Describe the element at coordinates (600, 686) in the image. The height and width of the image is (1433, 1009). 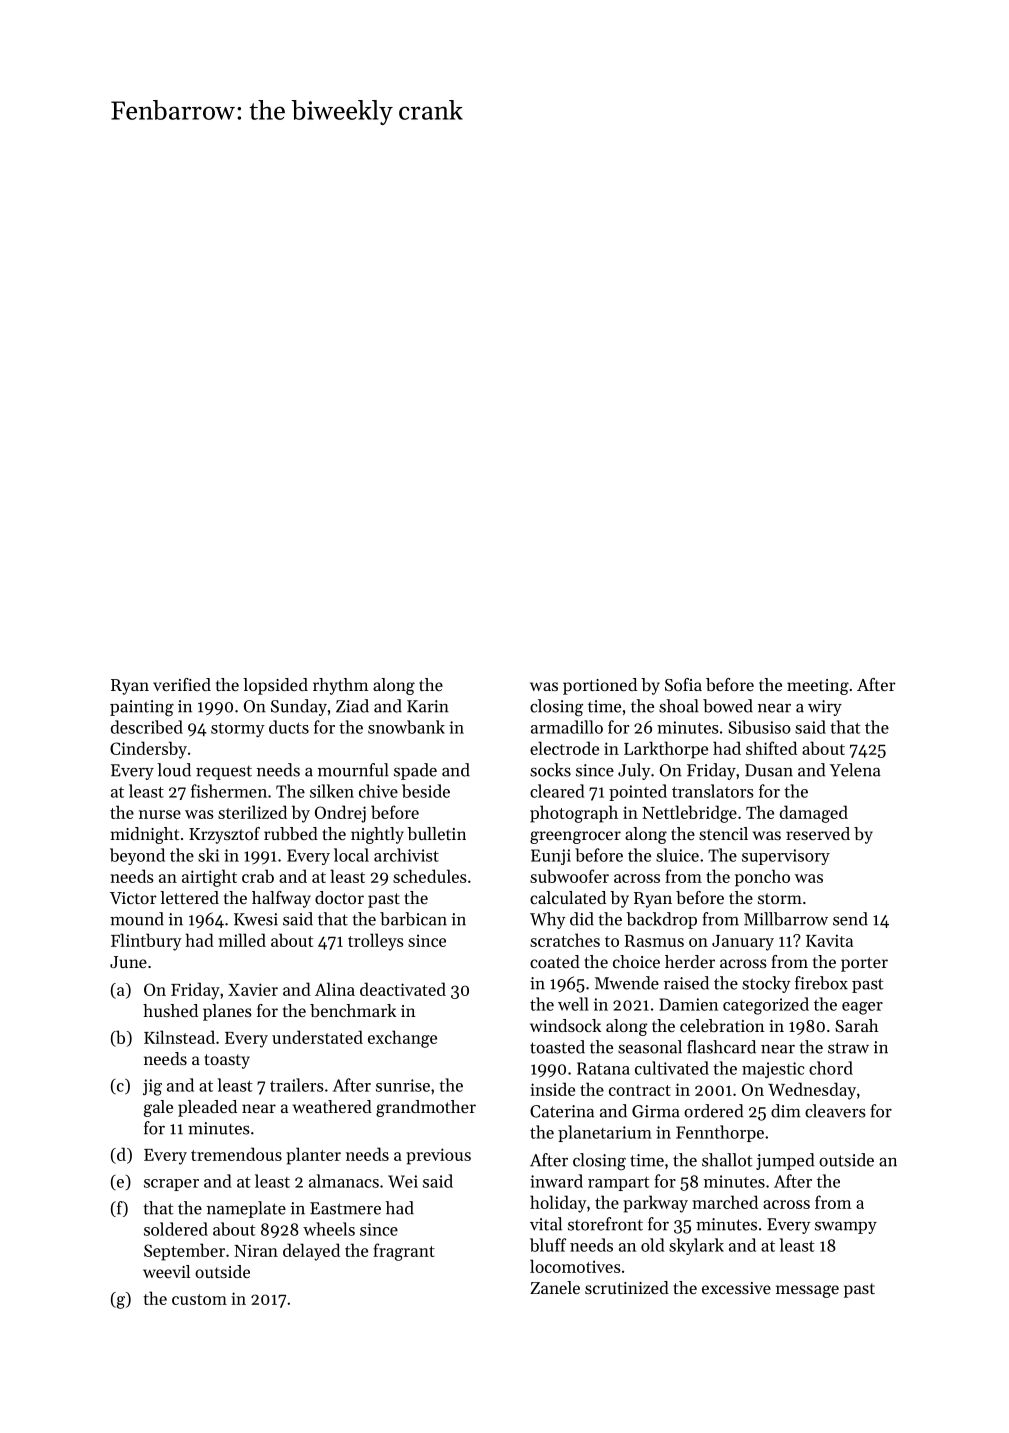
I see `portioned` at that location.
